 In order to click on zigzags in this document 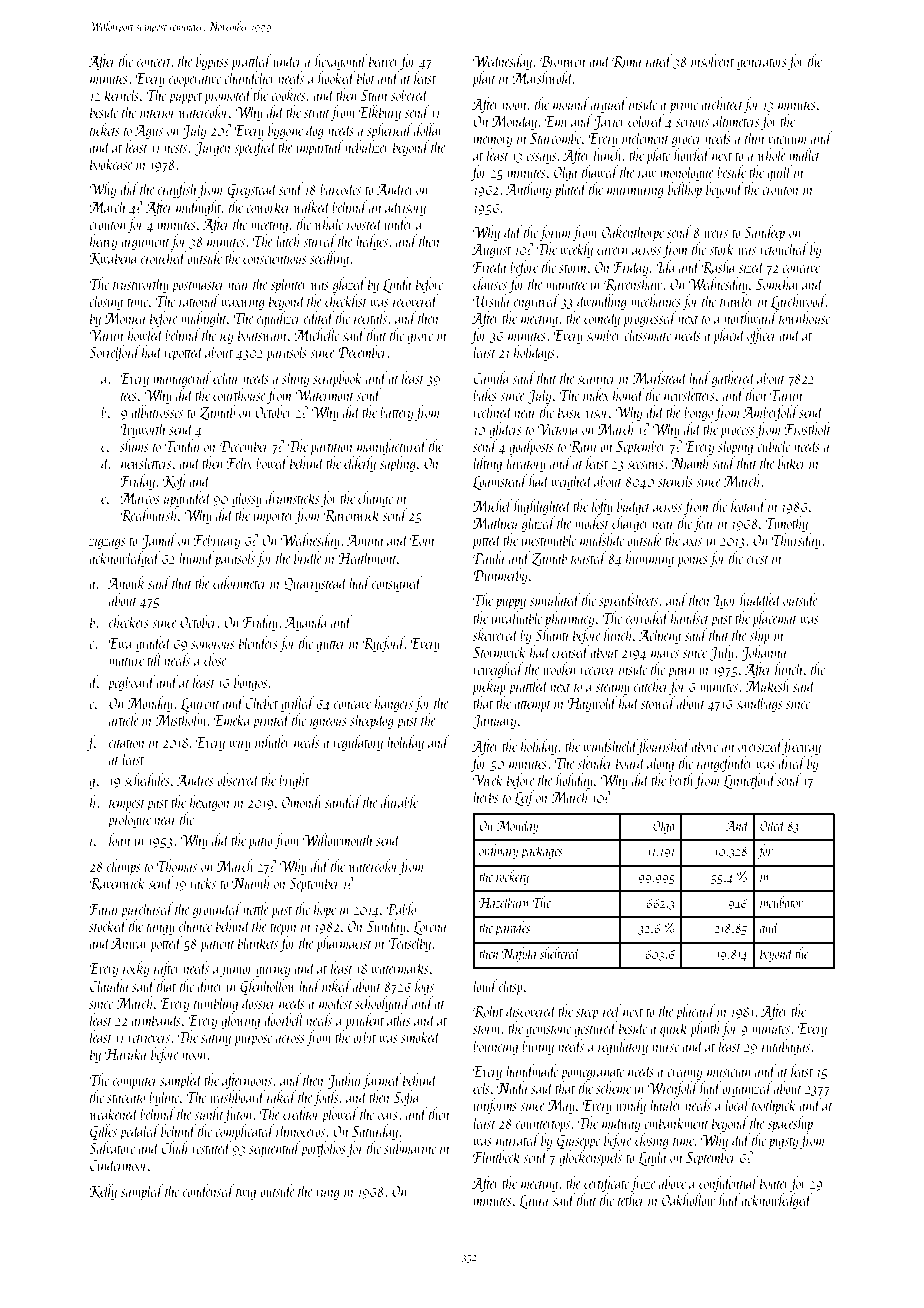, I will do `click(107, 542)`.
